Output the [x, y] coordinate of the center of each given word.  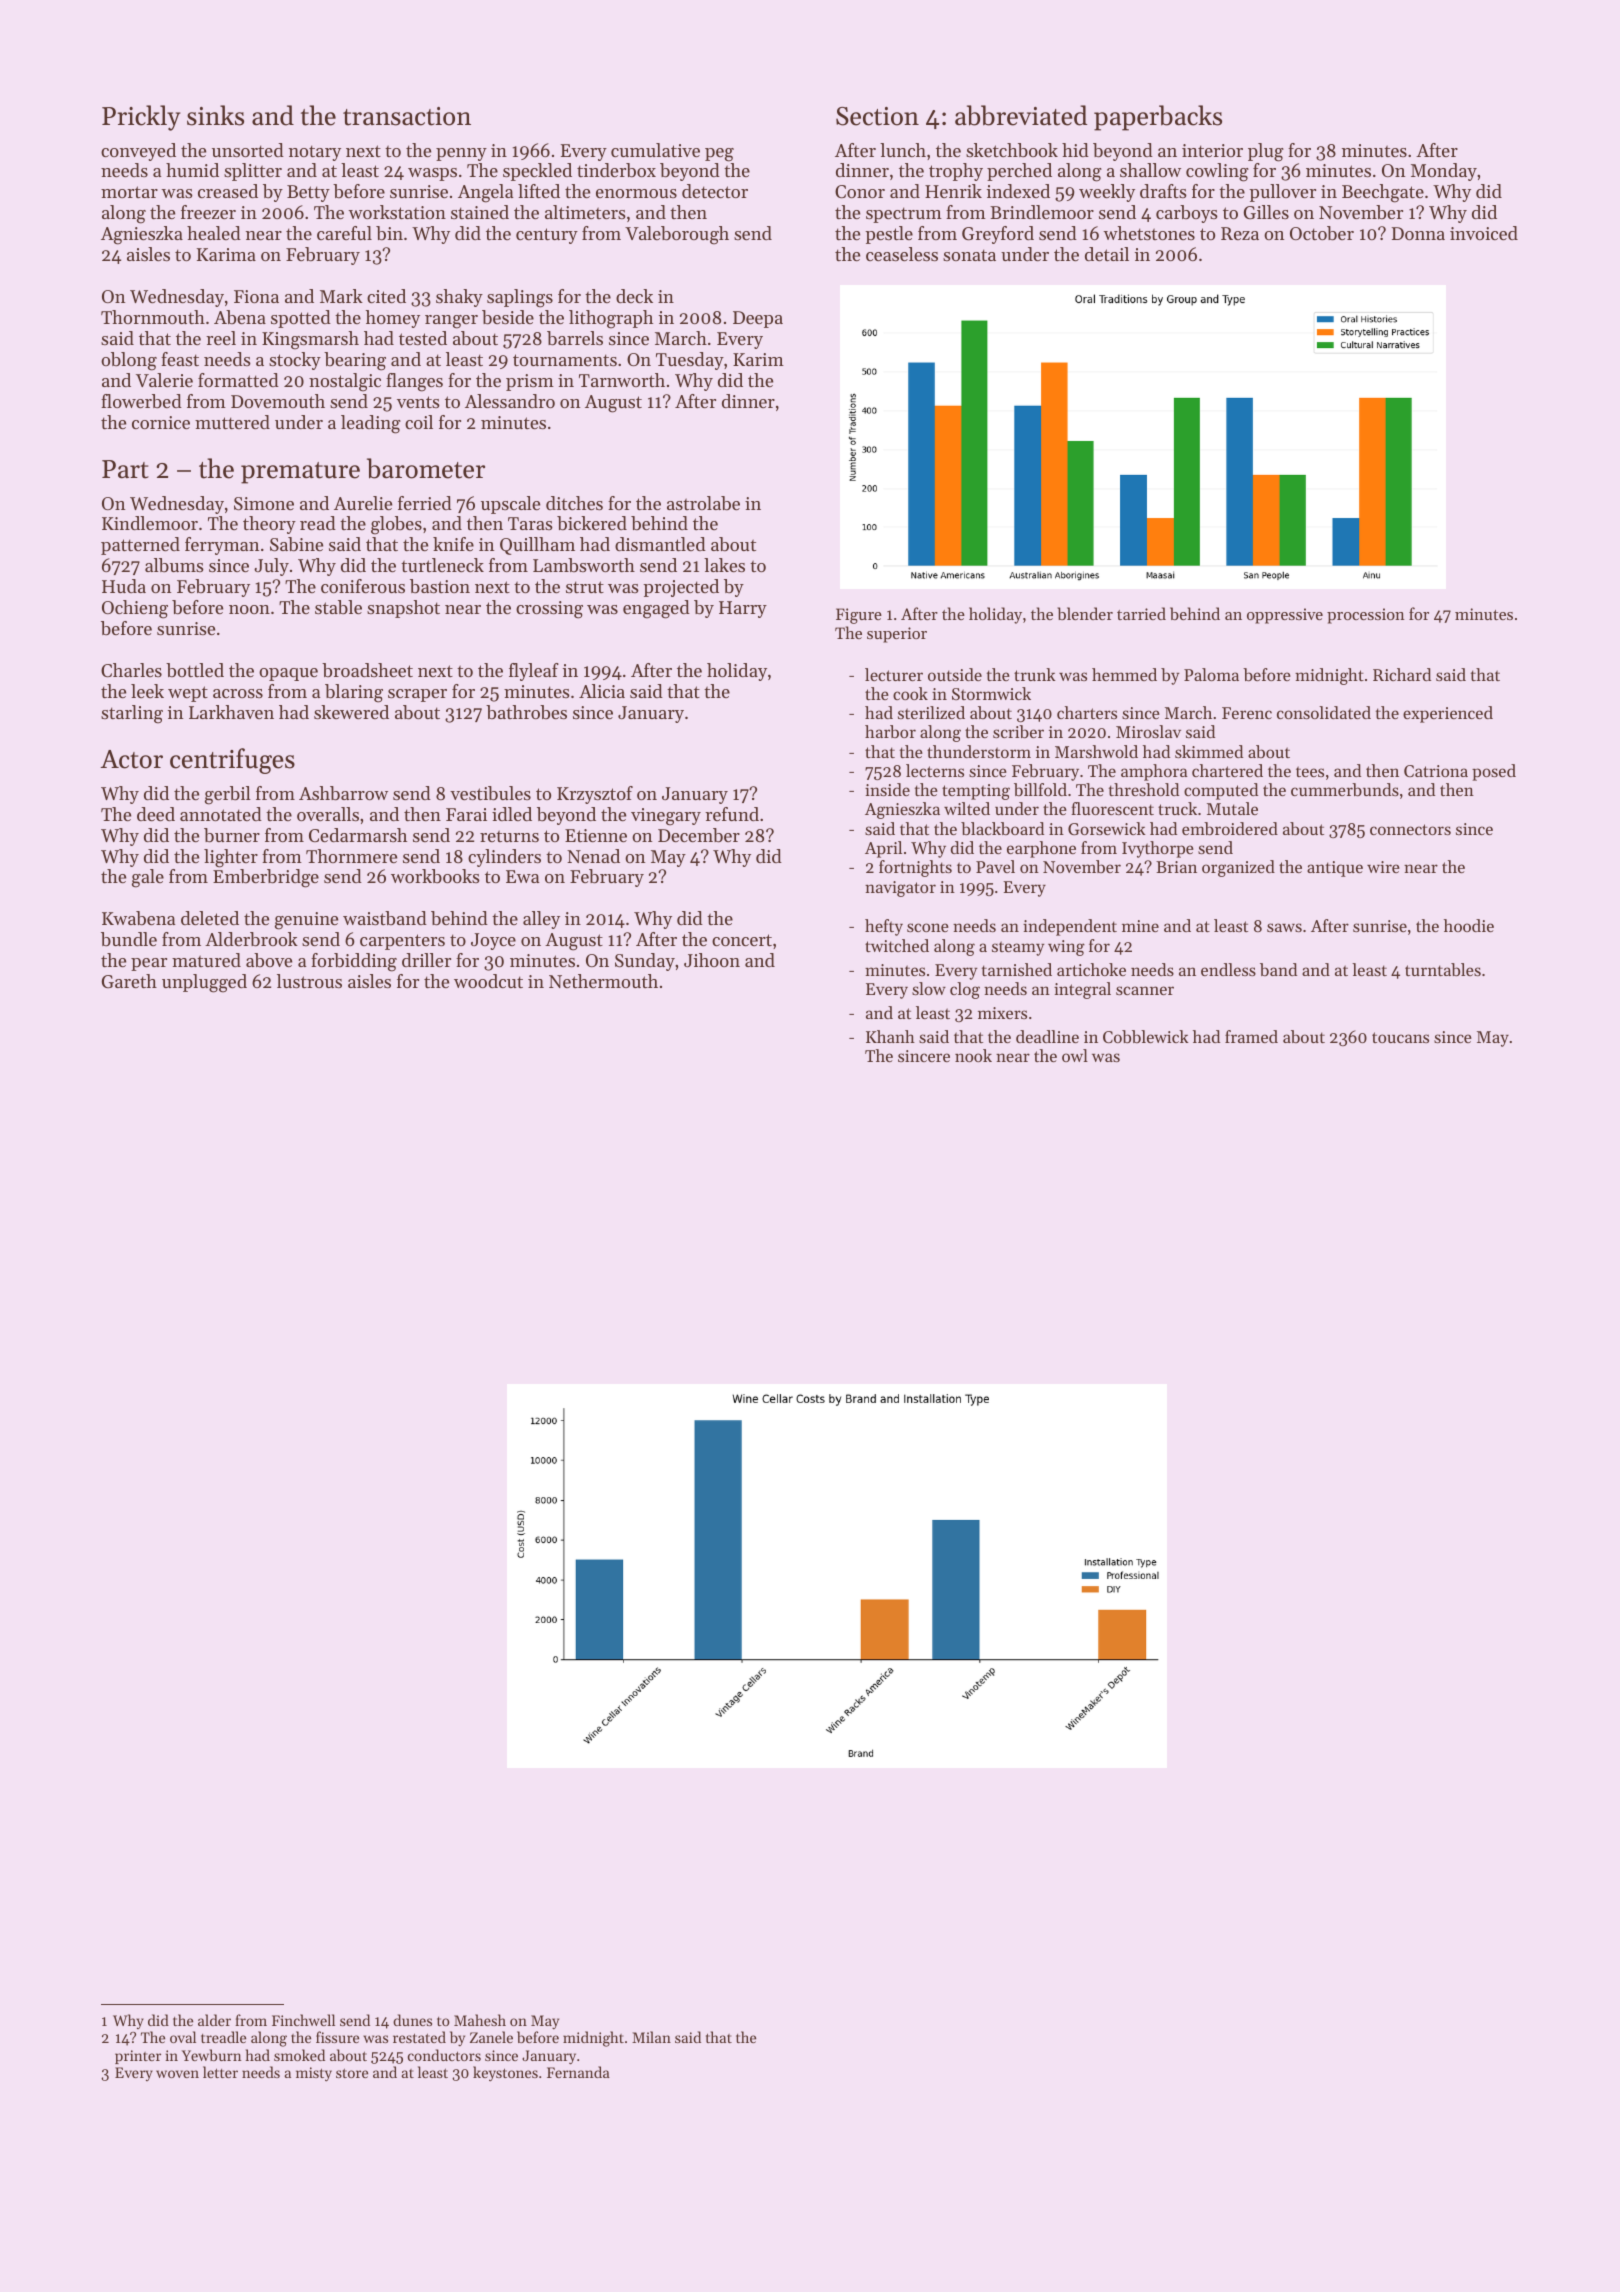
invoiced [1484, 233]
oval [183, 2037]
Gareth [129, 981]
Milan [651, 2037]
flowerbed [141, 401]
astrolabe [703, 503]
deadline [1047, 1036]
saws [1284, 927]
